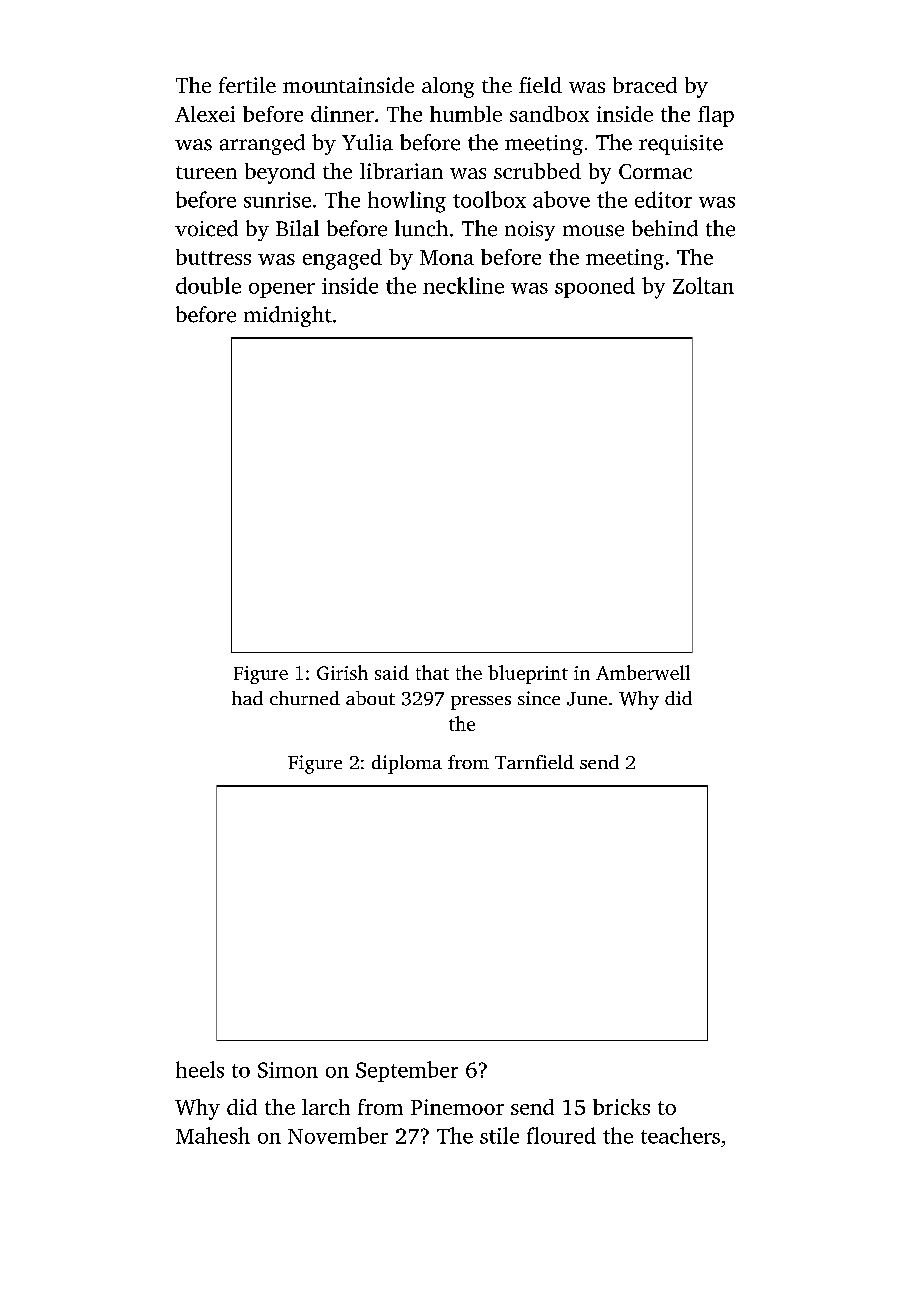  I want to click on that, so click(432, 672).
